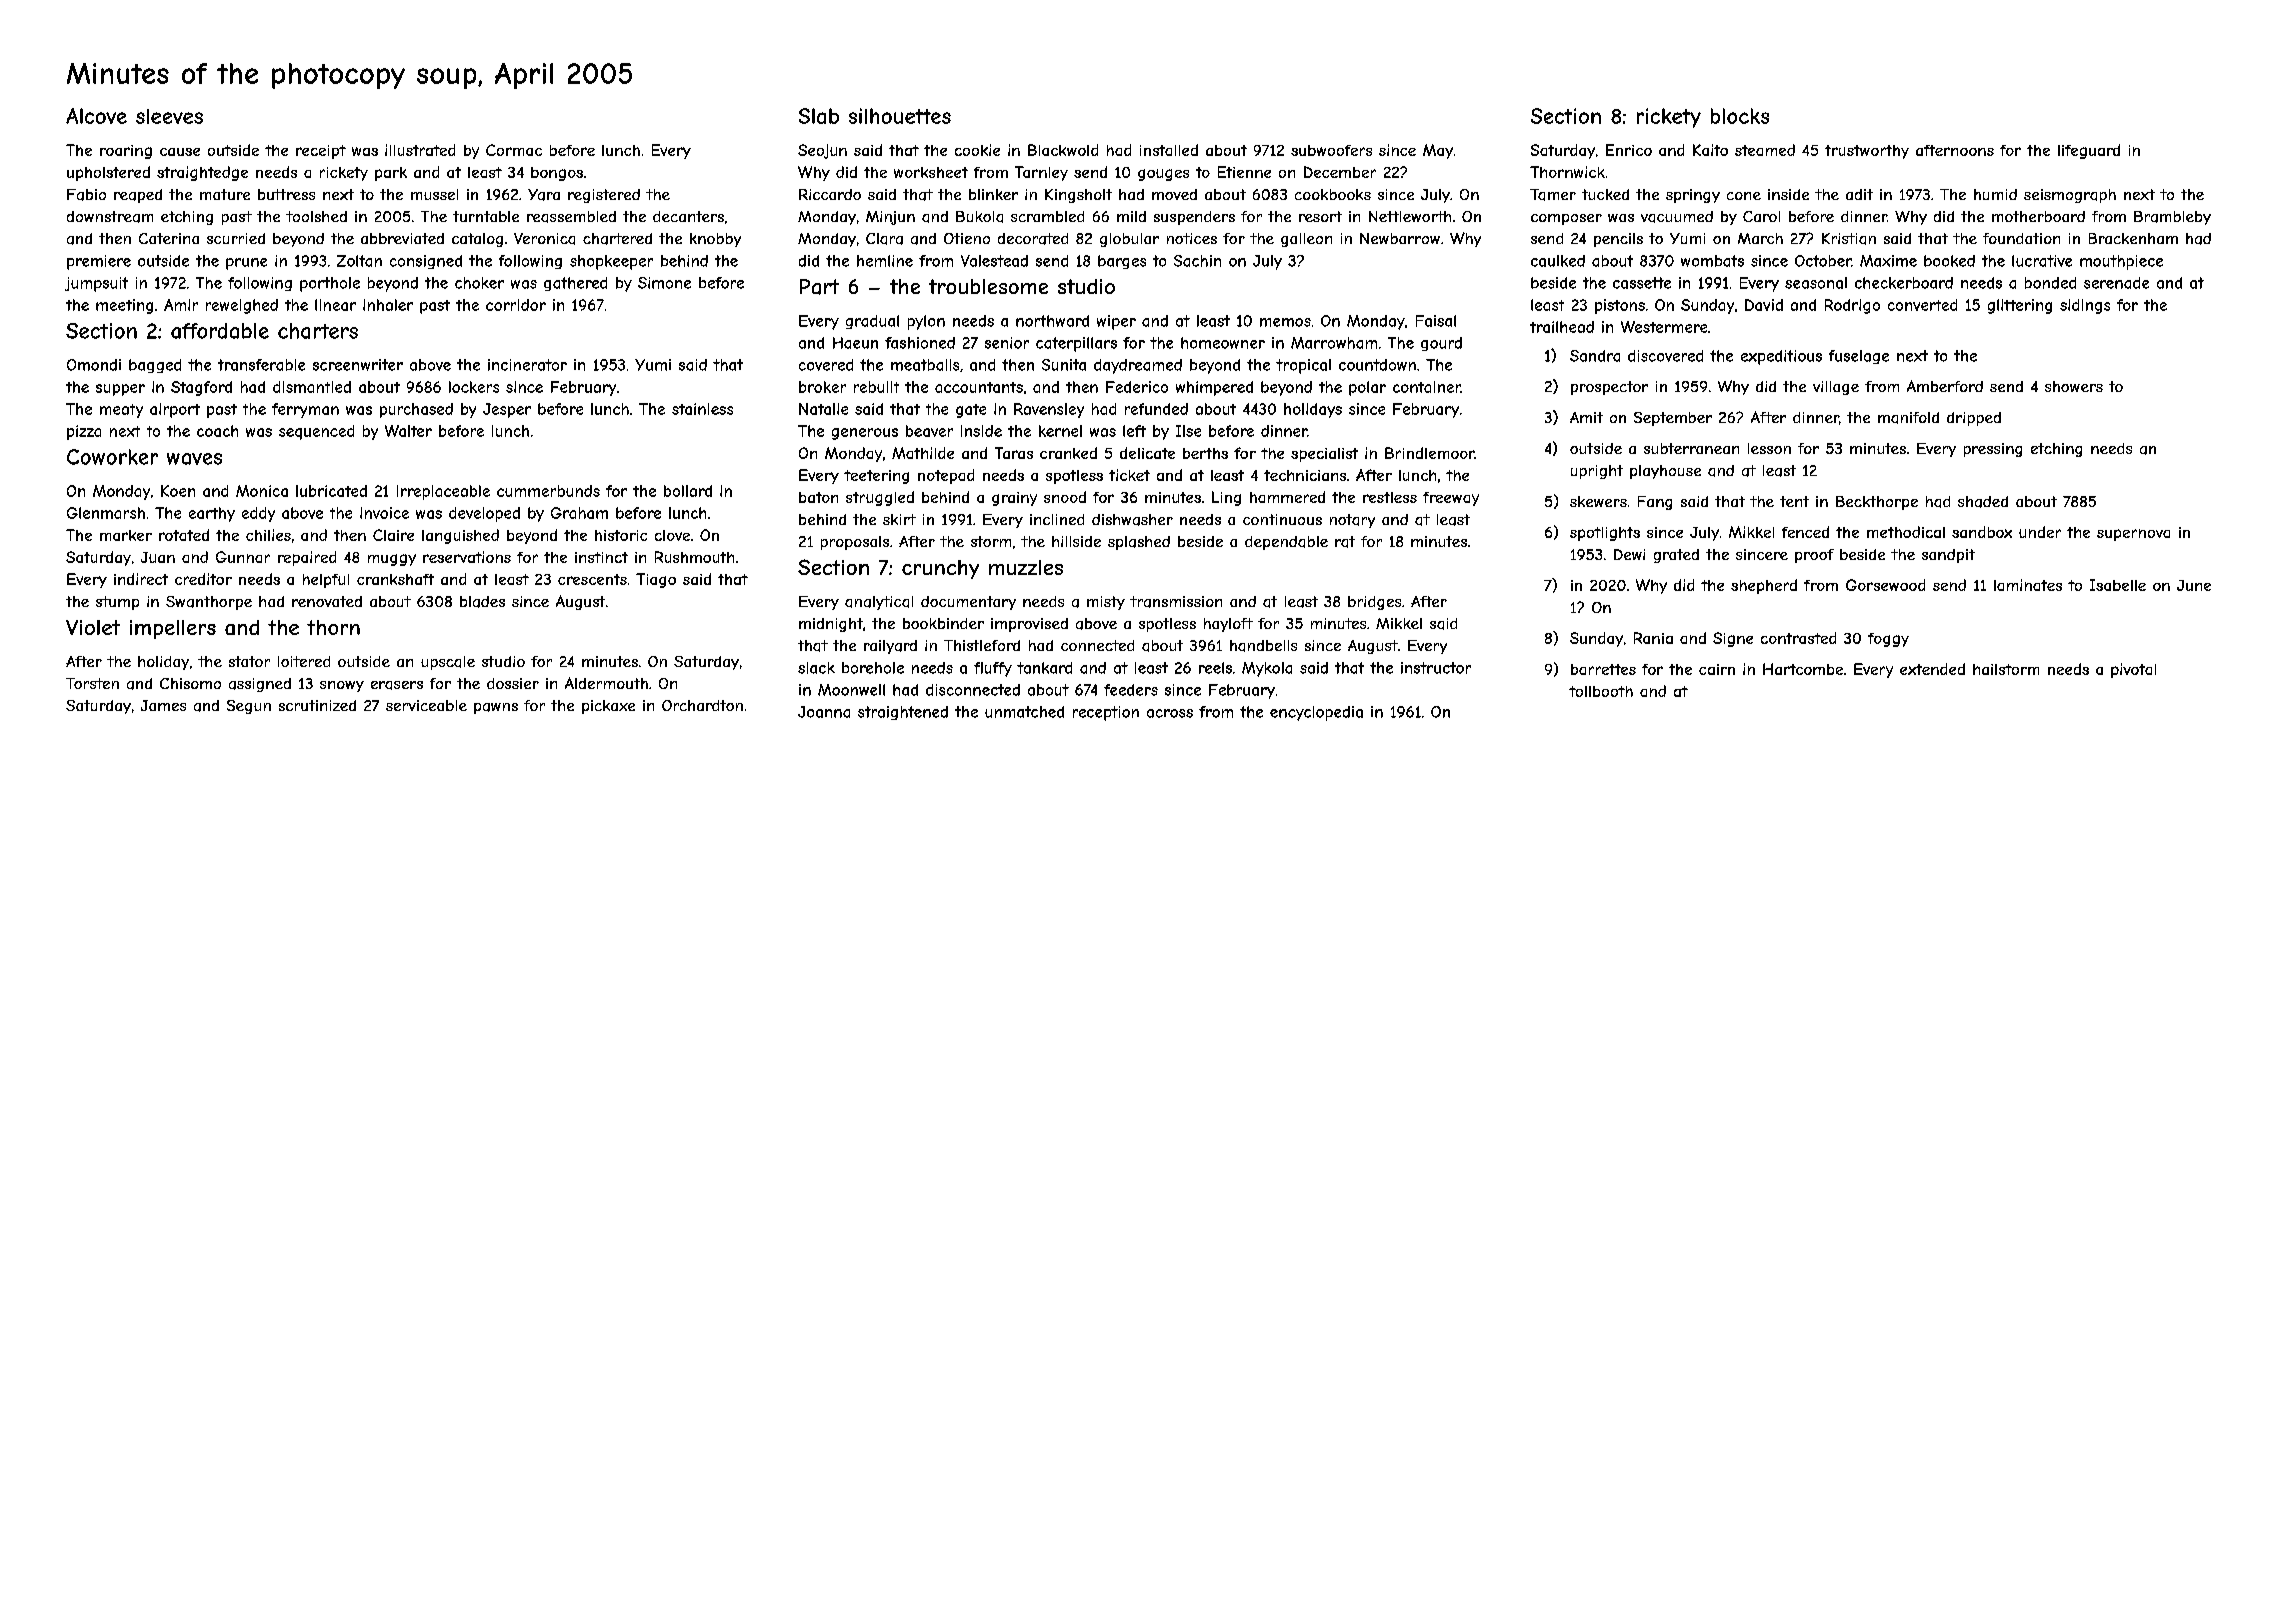 The image size is (2282, 1614). What do you see at coordinates (548, 491) in the screenshot?
I see `cummerbunds` at bounding box center [548, 491].
